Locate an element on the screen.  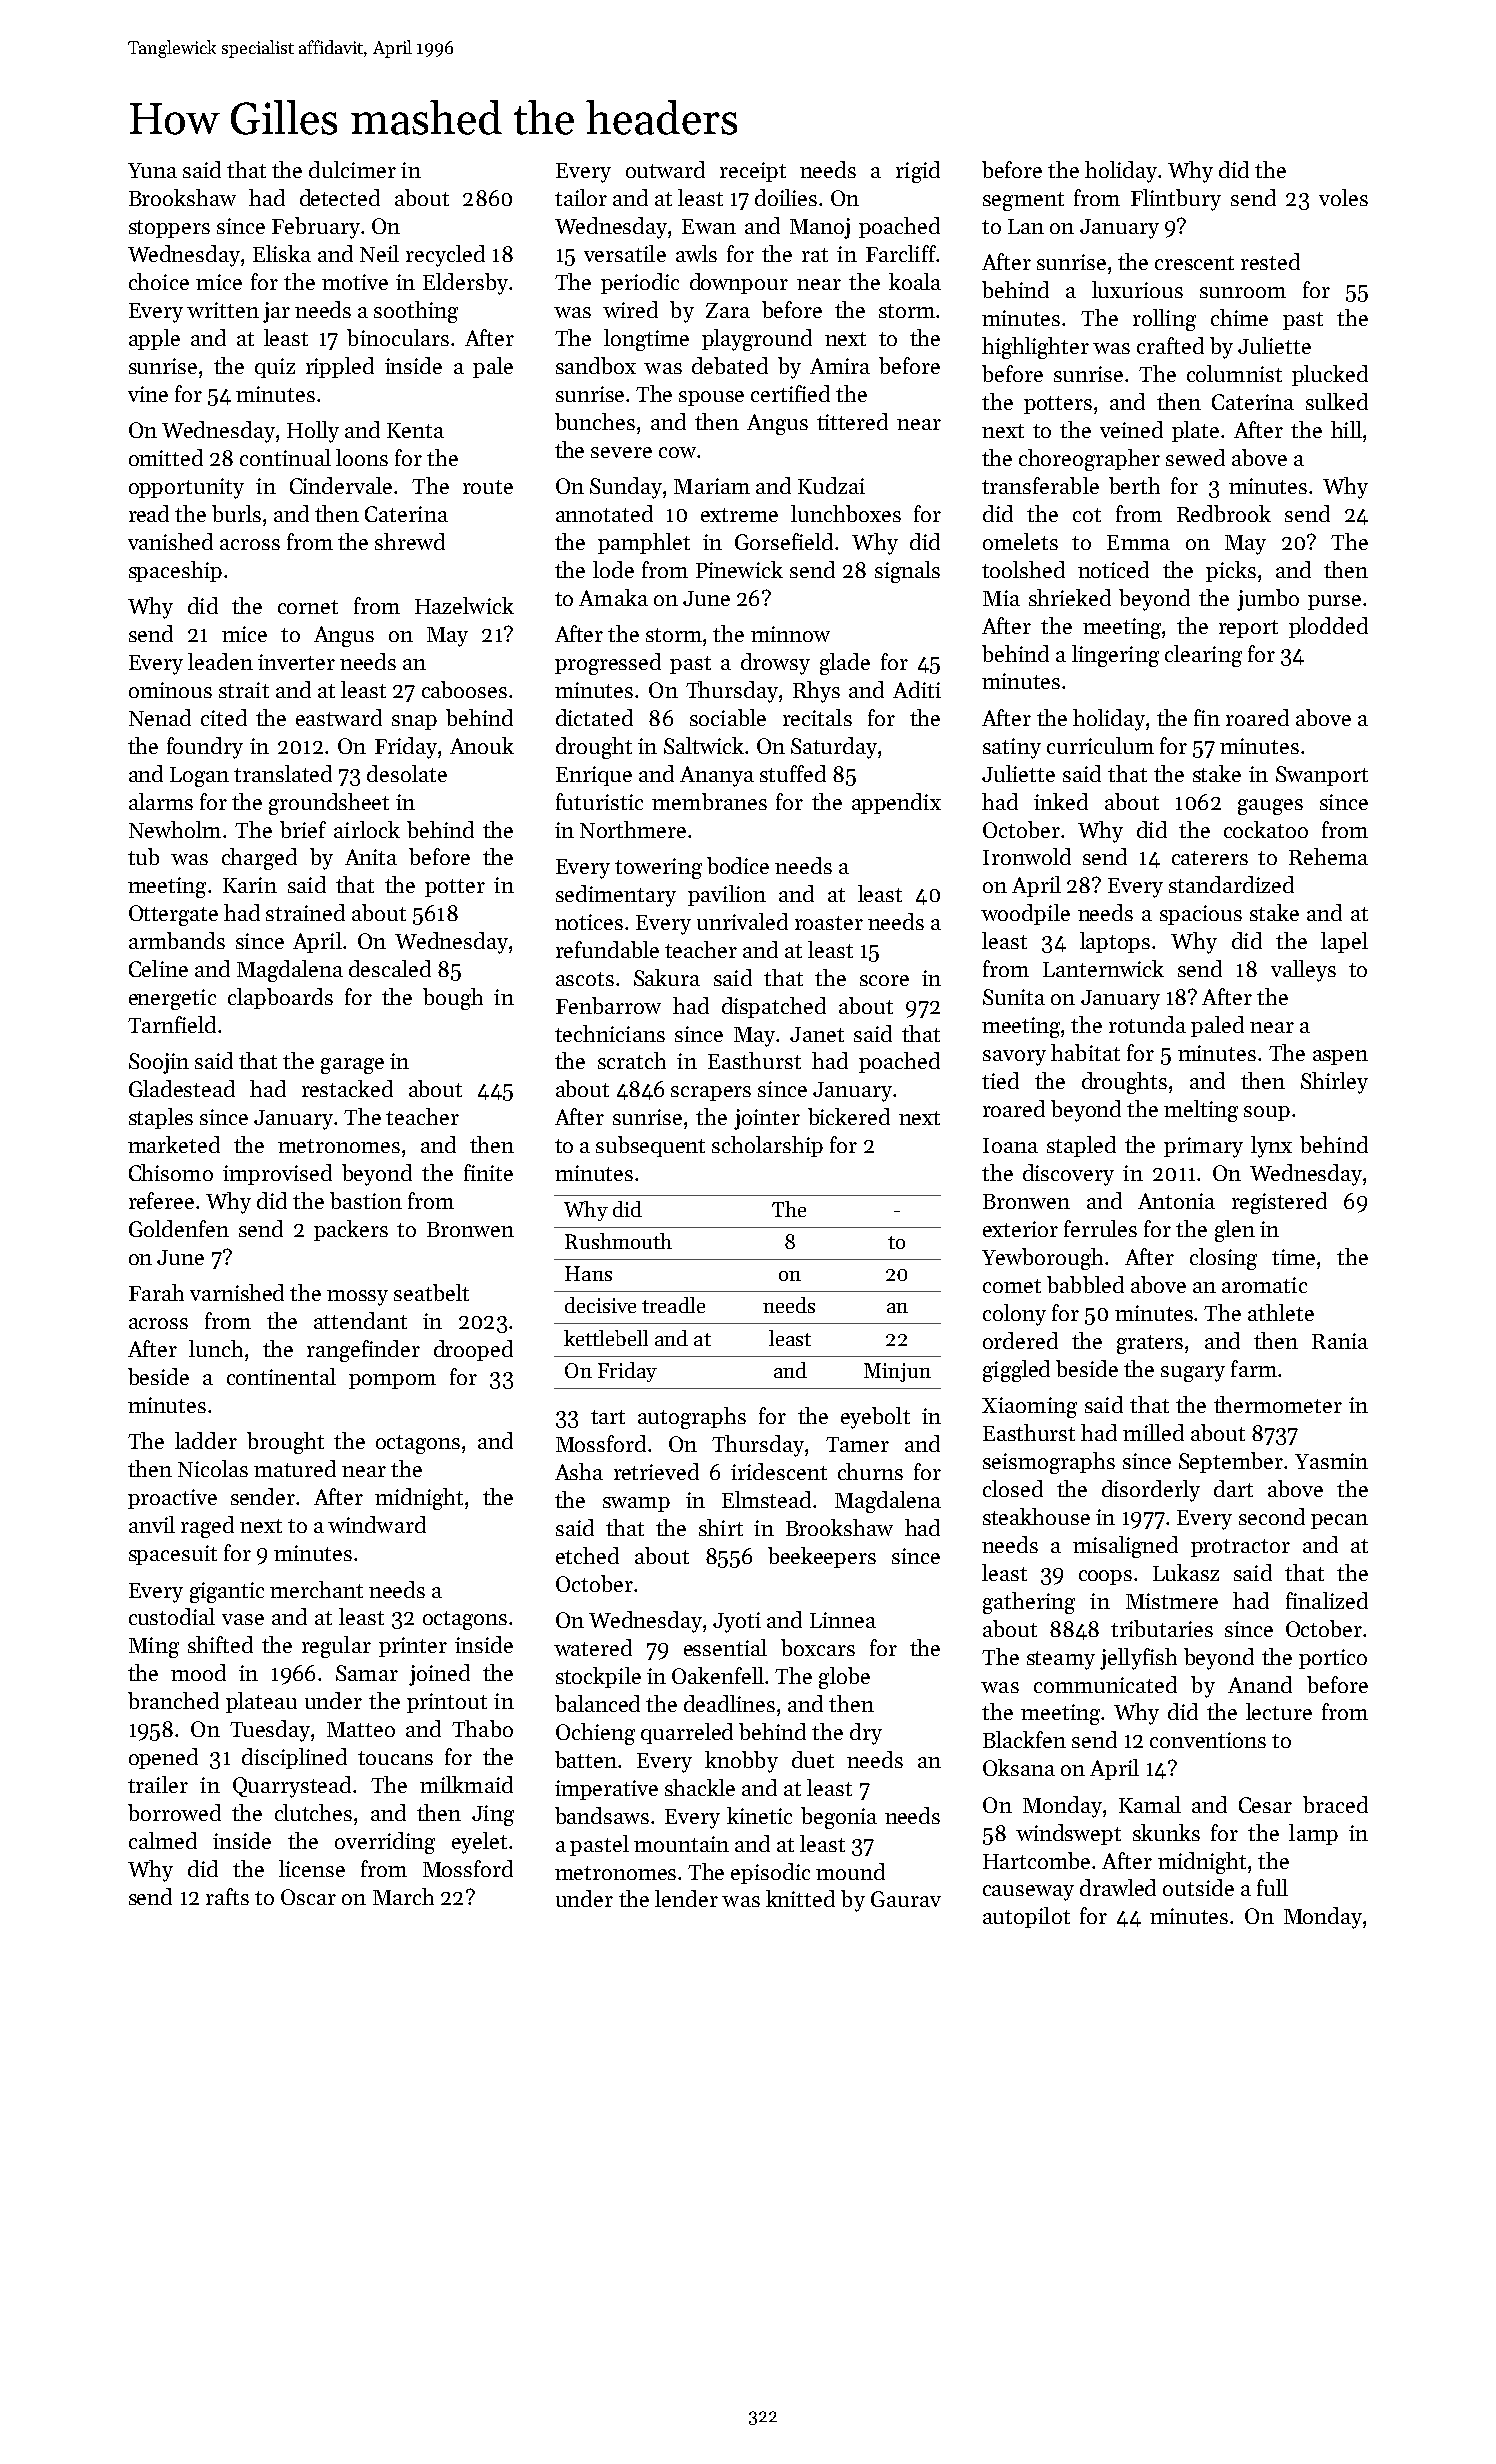
improvised is located at coordinates (277, 1174).
